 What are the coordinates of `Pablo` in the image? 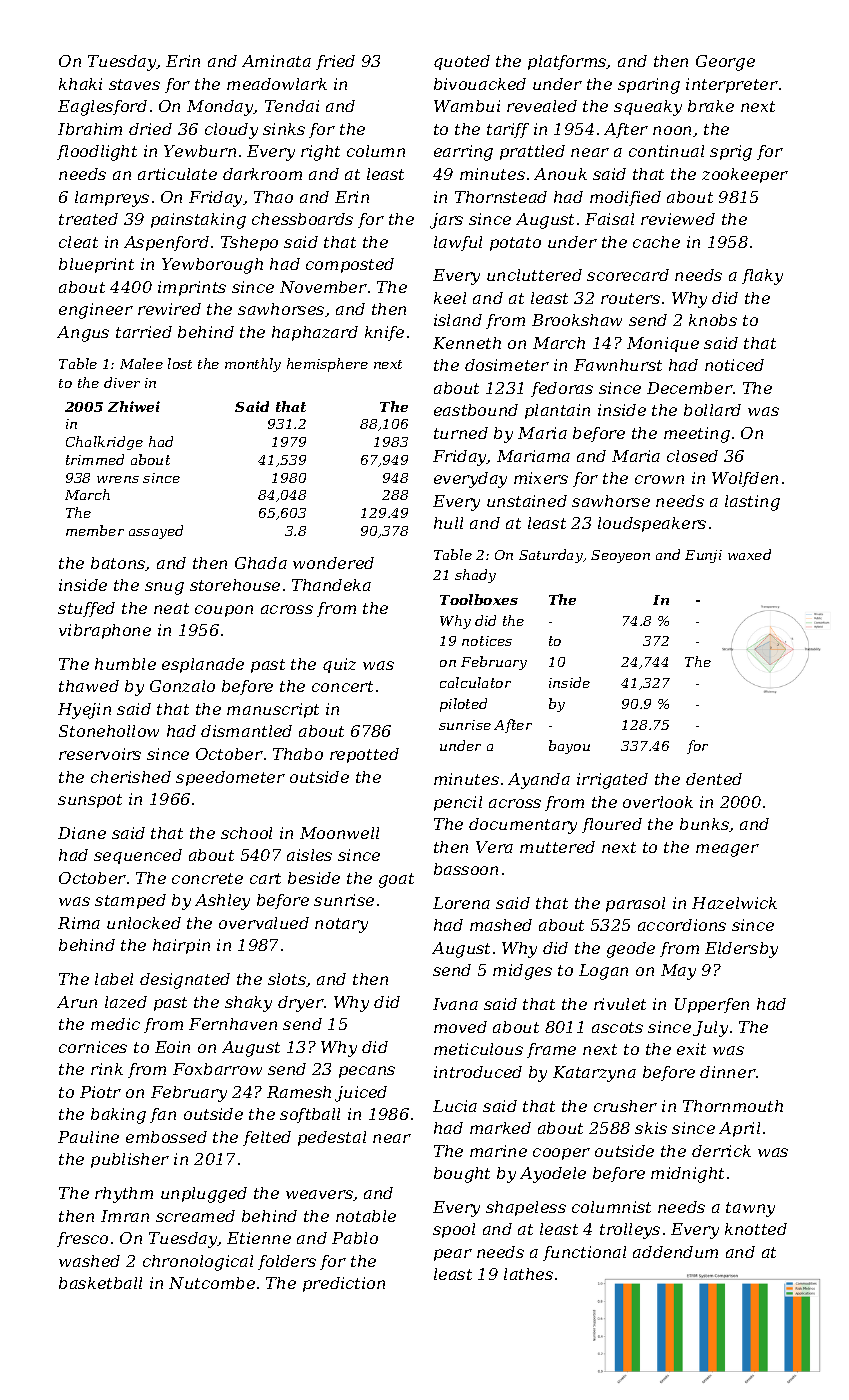 It's located at (355, 1238).
